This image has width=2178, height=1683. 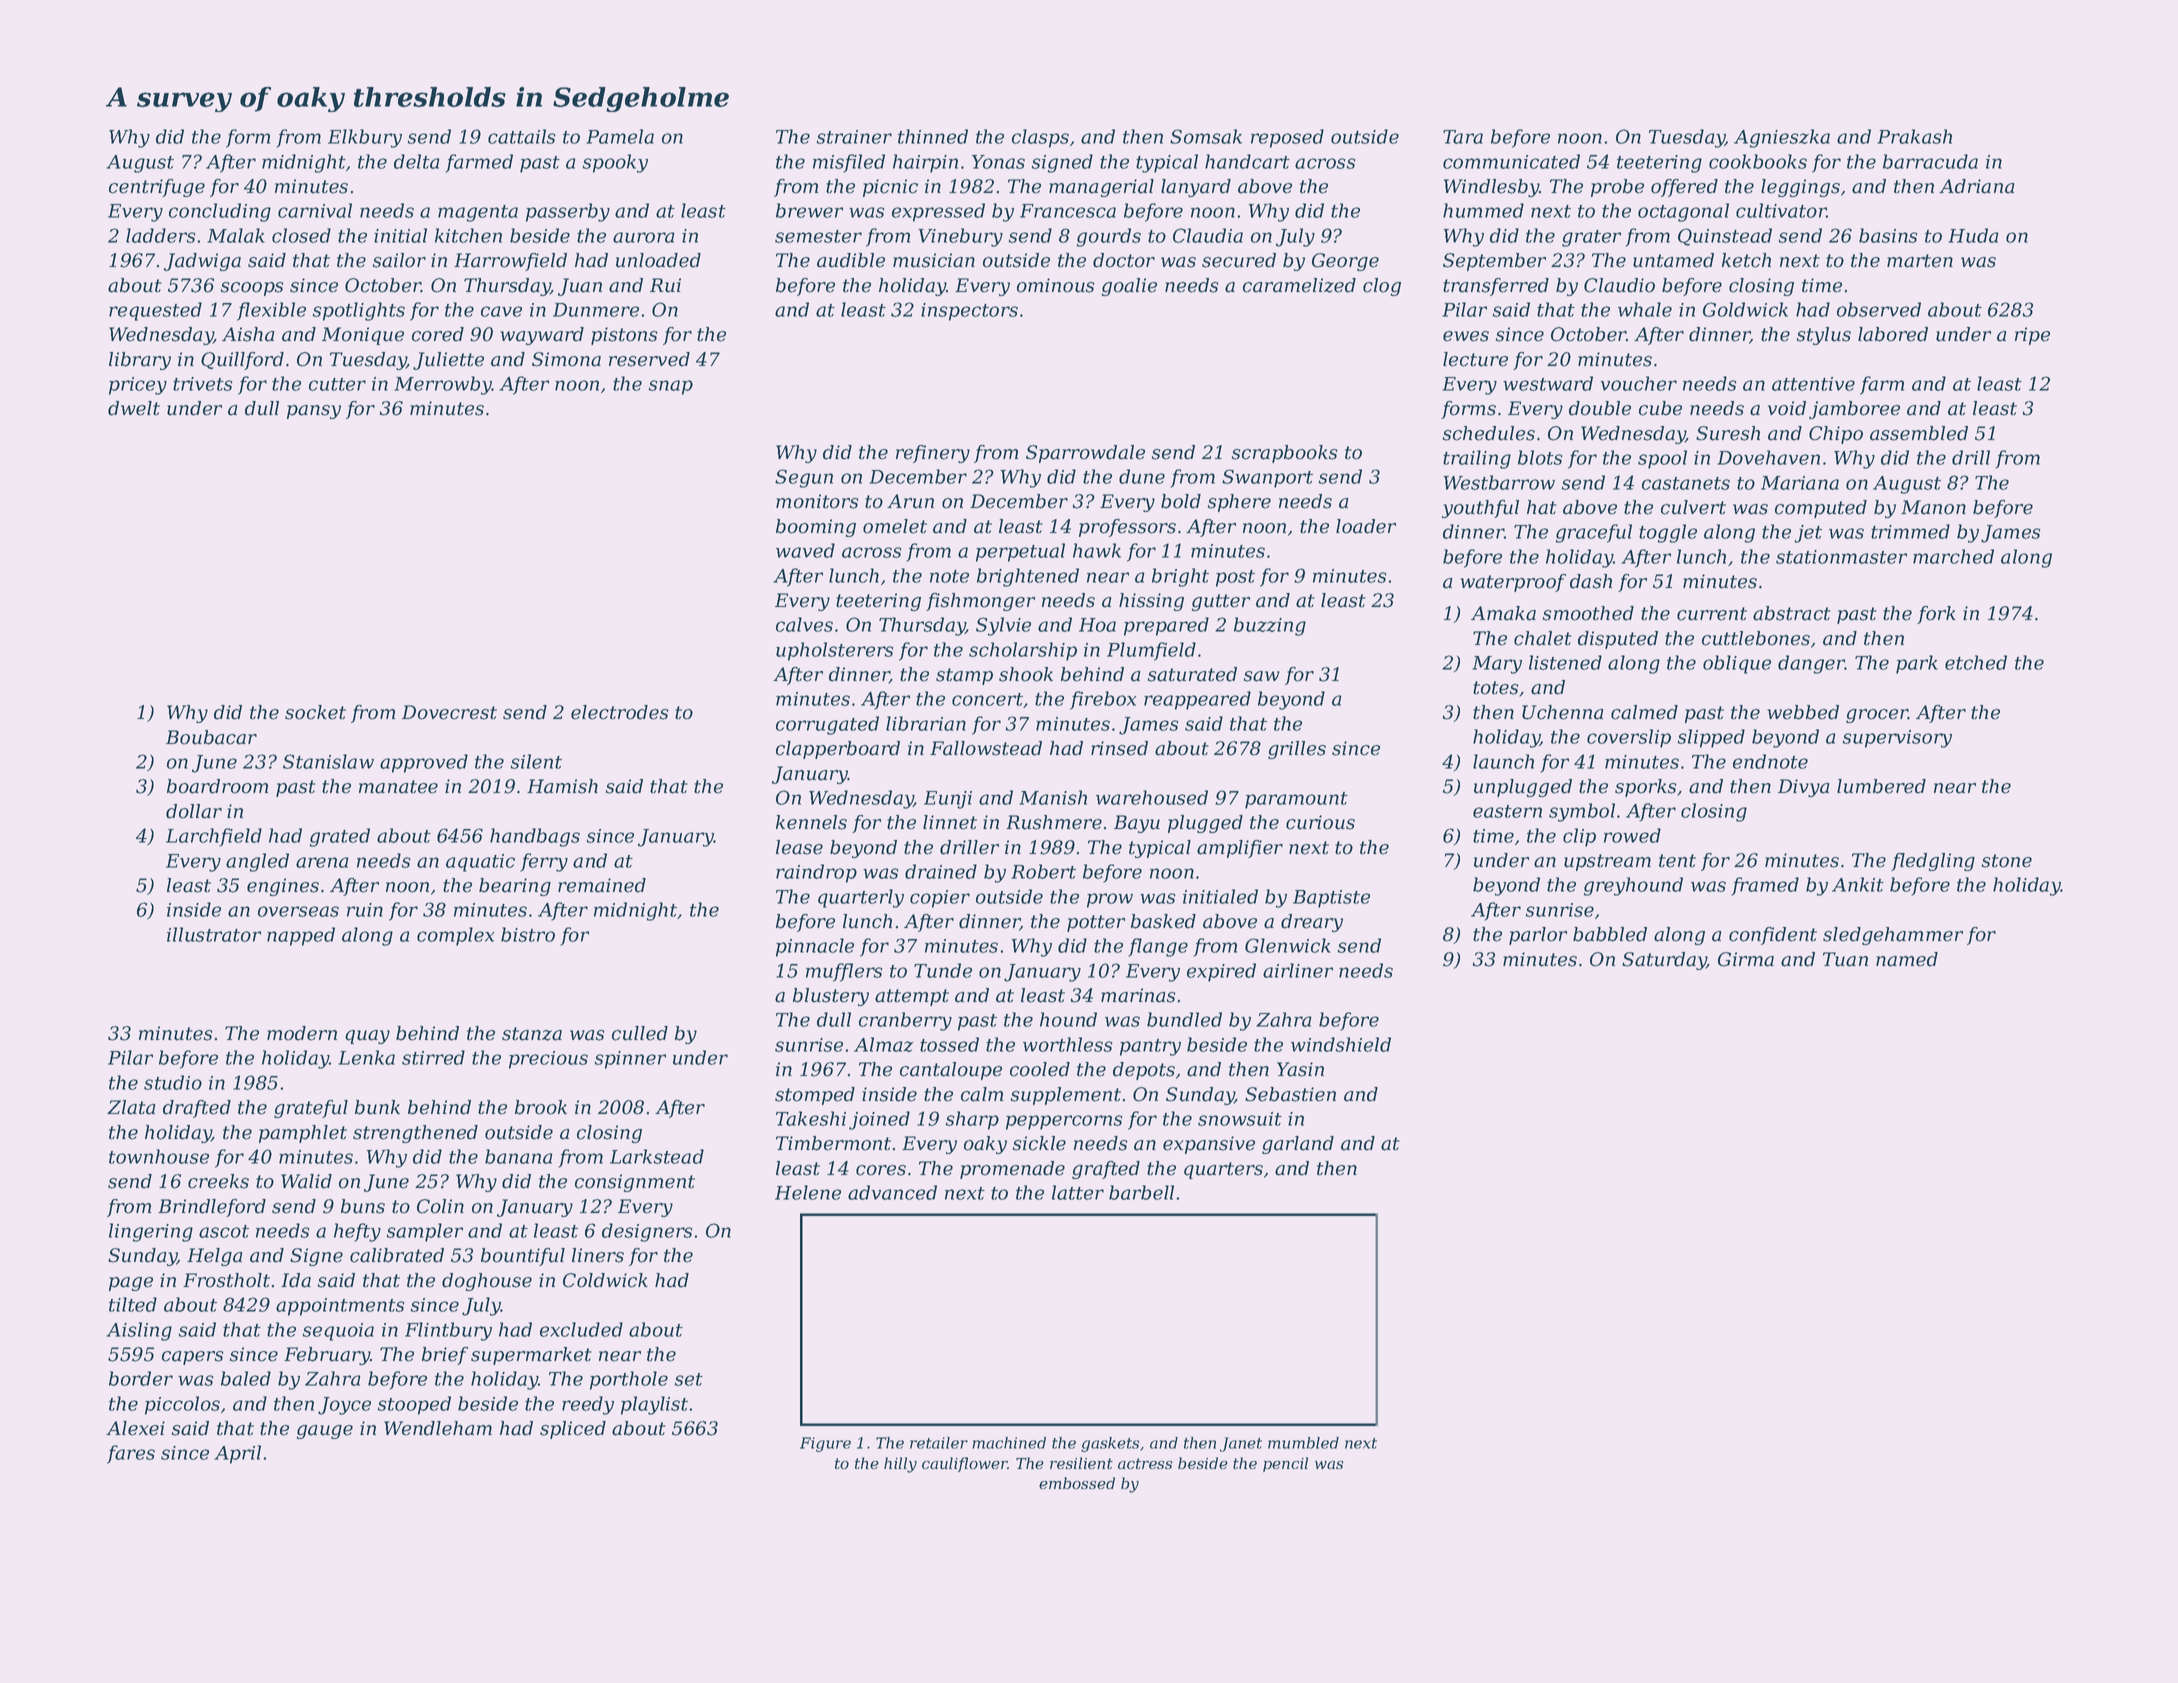 What do you see at coordinates (478, 213) in the image?
I see `magenta` at bounding box center [478, 213].
